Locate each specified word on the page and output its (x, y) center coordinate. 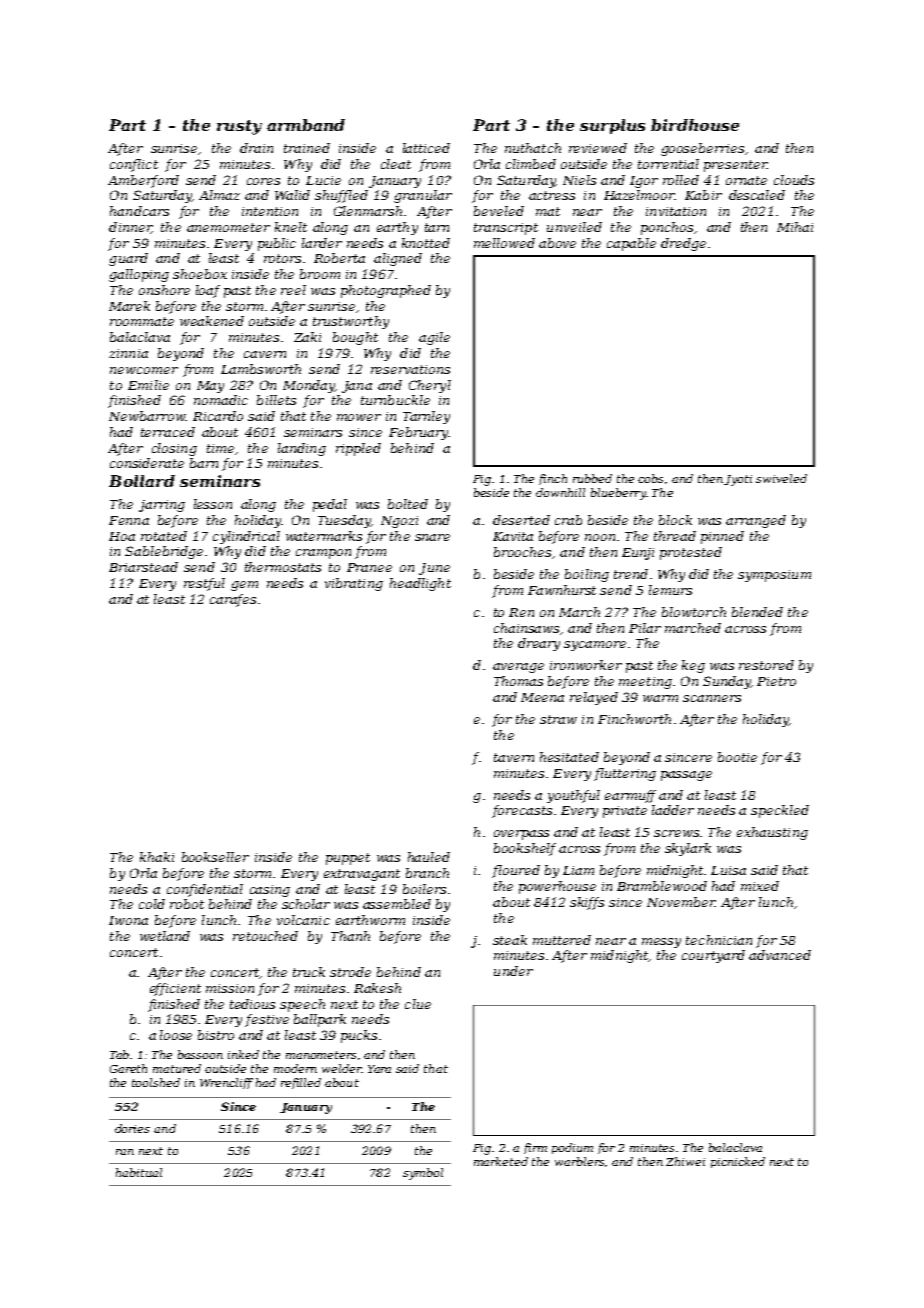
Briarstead (143, 567)
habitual (139, 1172)
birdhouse (695, 125)
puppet (348, 859)
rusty (239, 127)
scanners (712, 698)
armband (306, 125)
